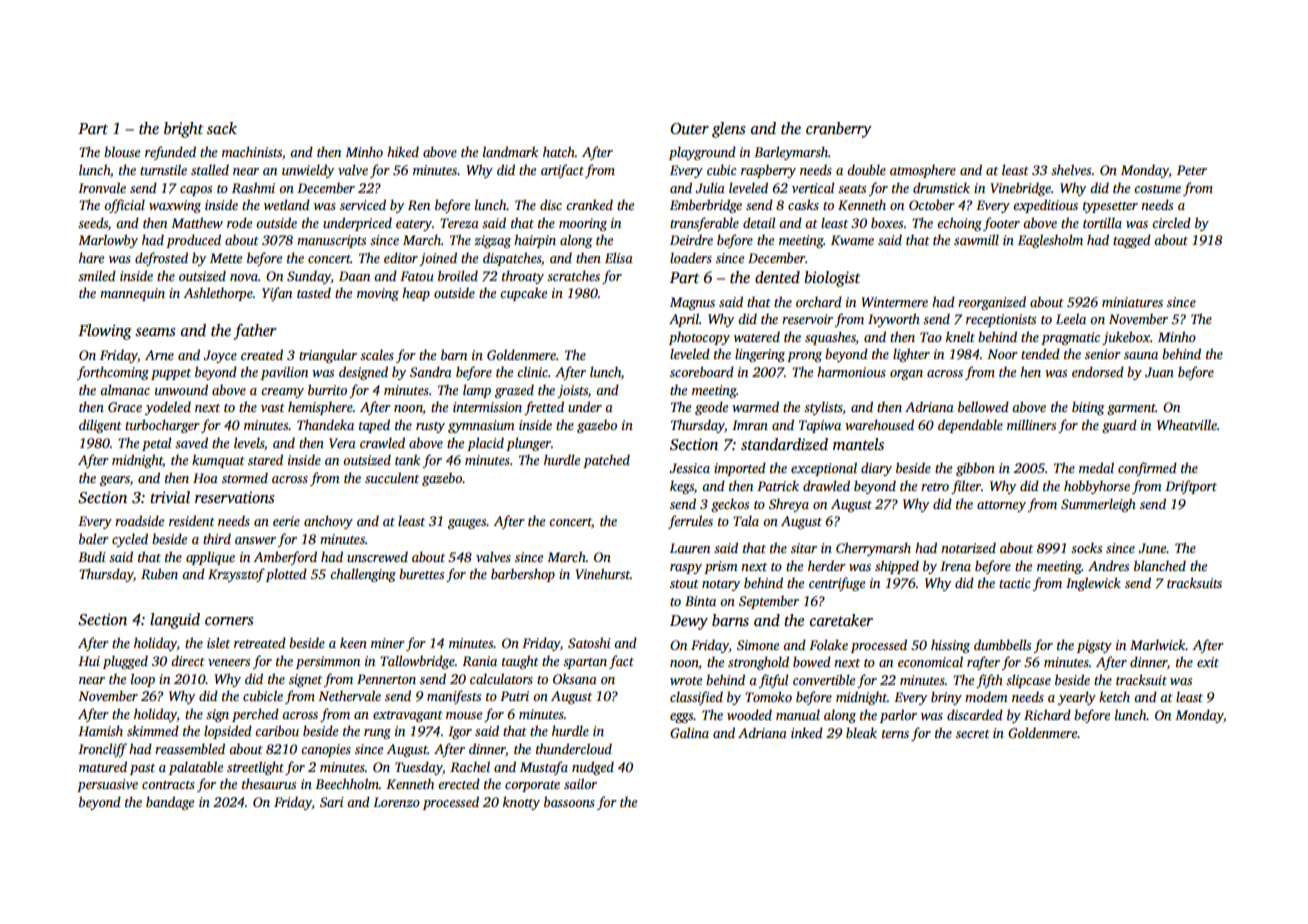  What do you see at coordinates (589, 204) in the document?
I see `cranked` at bounding box center [589, 204].
